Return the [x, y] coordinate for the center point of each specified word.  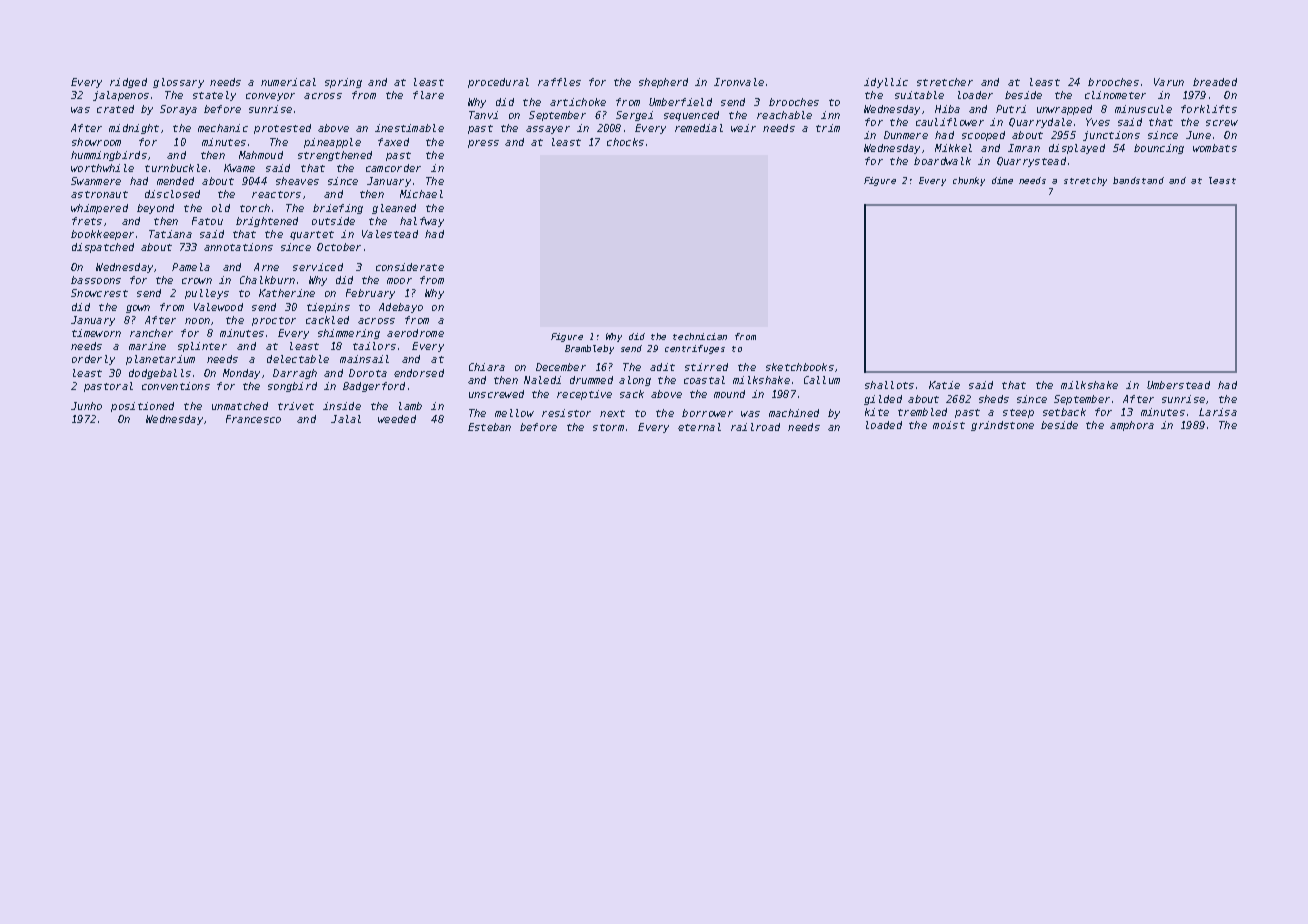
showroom [96, 142]
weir [743, 128]
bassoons [96, 280]
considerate [410, 267]
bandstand [1138, 180]
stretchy [1085, 181]
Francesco [253, 419]
